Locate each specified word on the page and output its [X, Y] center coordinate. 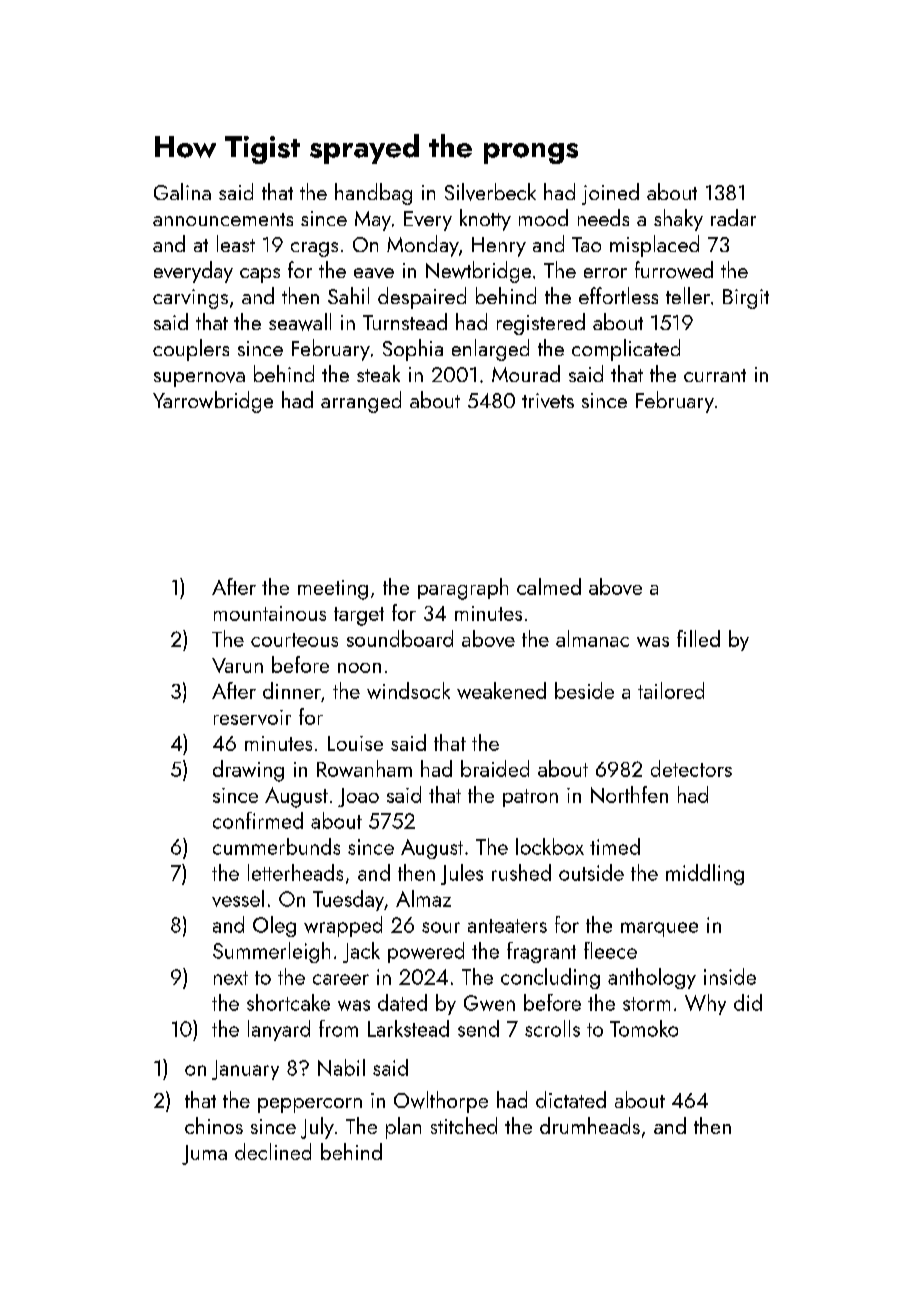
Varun [237, 665]
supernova [199, 379]
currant [715, 375]
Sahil [348, 295]
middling [705, 874]
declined [273, 1151]
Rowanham [364, 768]
